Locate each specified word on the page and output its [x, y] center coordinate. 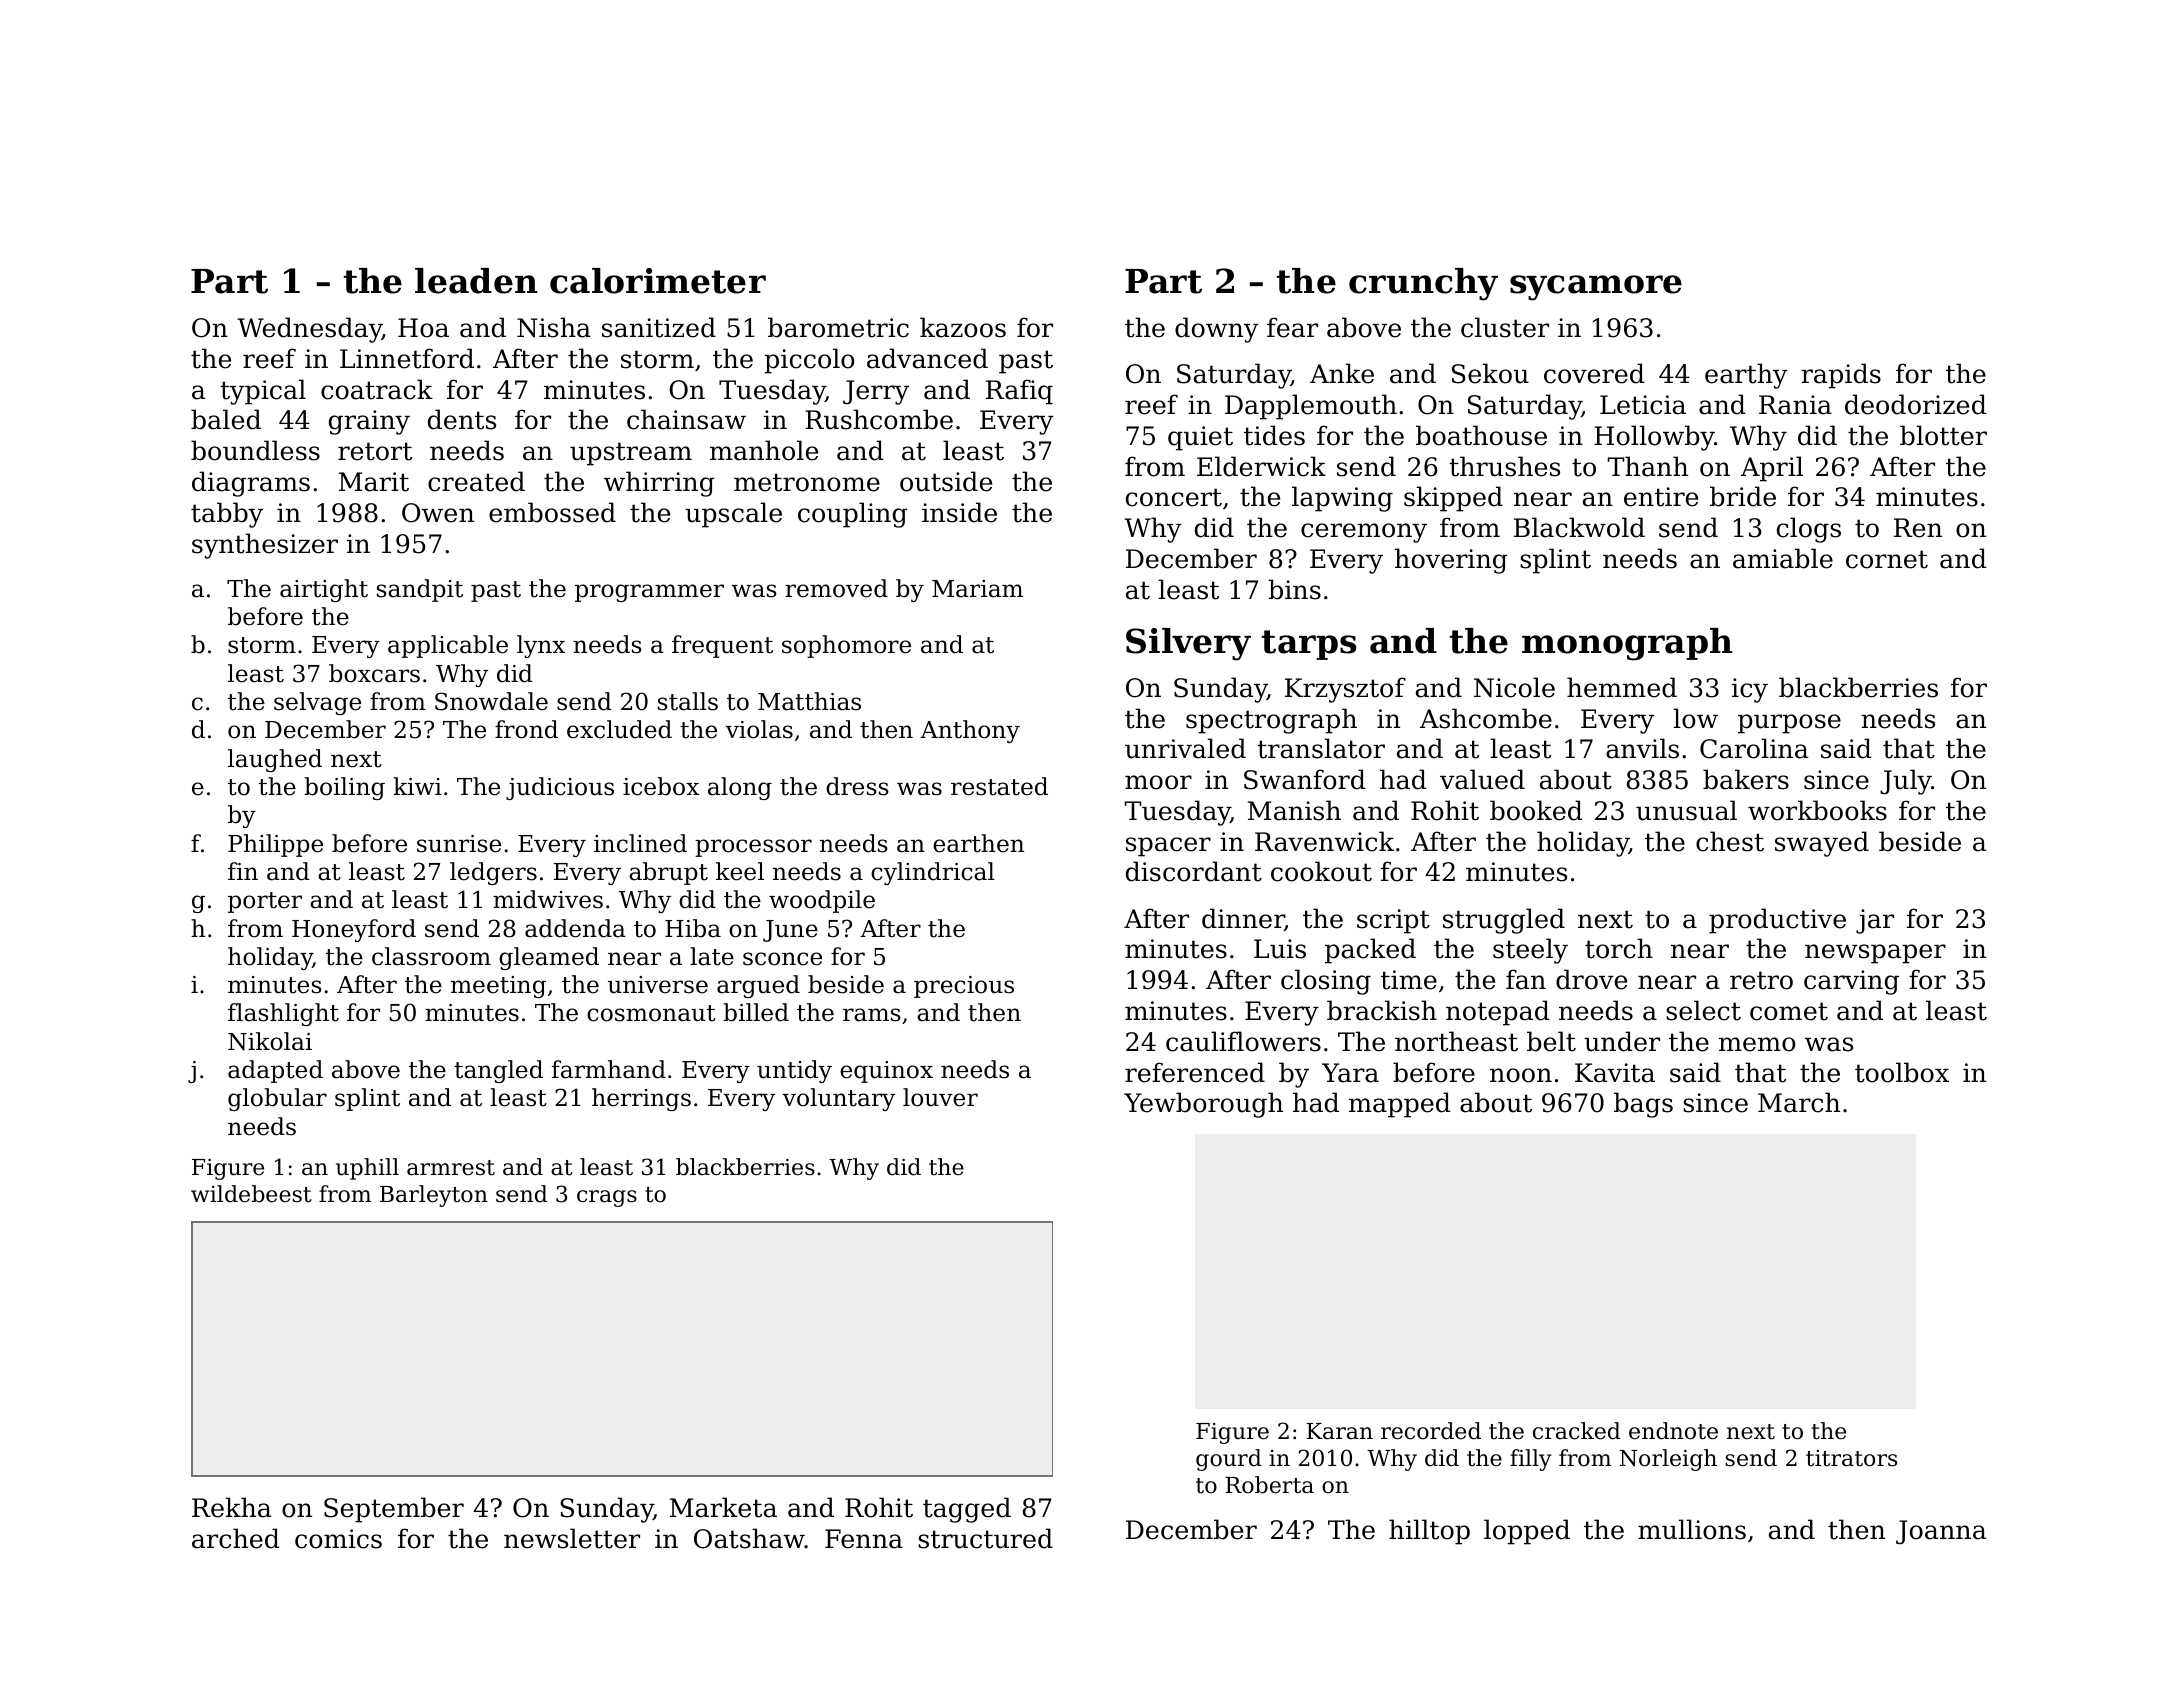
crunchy [1423, 284]
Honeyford [354, 930]
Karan [1339, 1431]
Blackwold [1579, 527]
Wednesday [309, 330]
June [790, 931]
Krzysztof [1345, 690]
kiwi [417, 786]
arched [236, 1538]
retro [1761, 980]
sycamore [1596, 288]
